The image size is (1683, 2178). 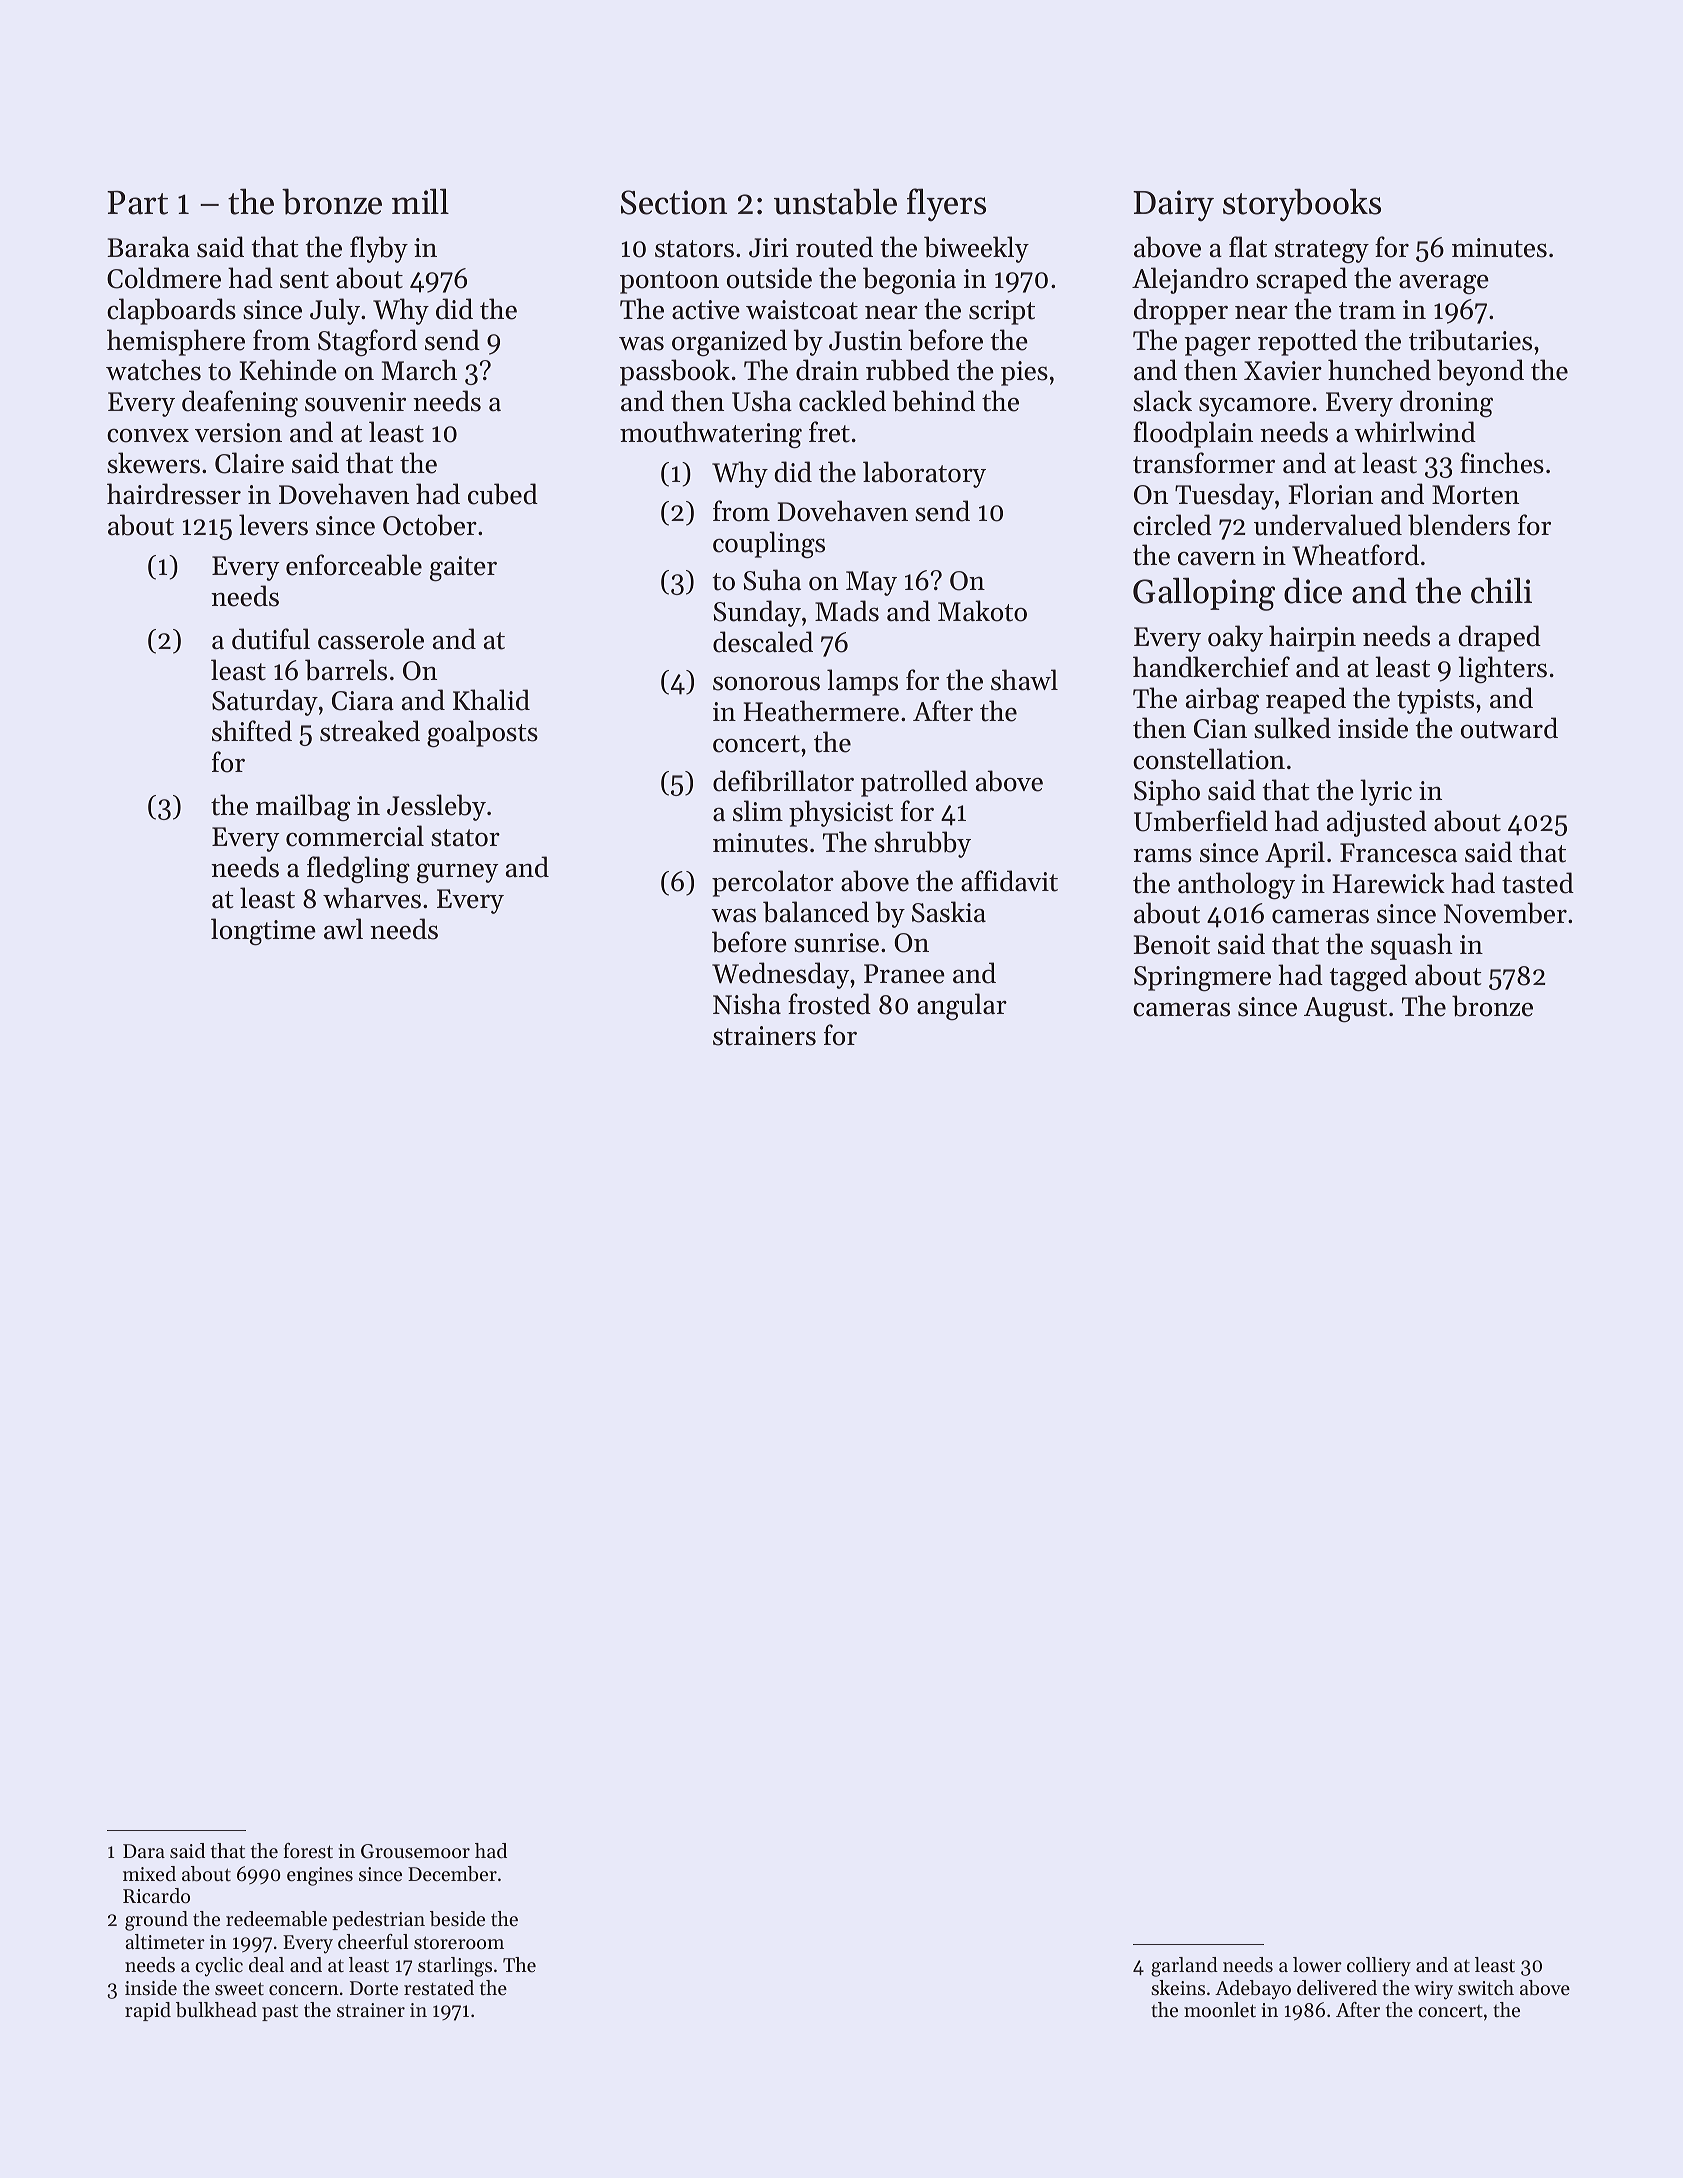 What do you see at coordinates (280, 2013) in the screenshot?
I see `past` at bounding box center [280, 2013].
